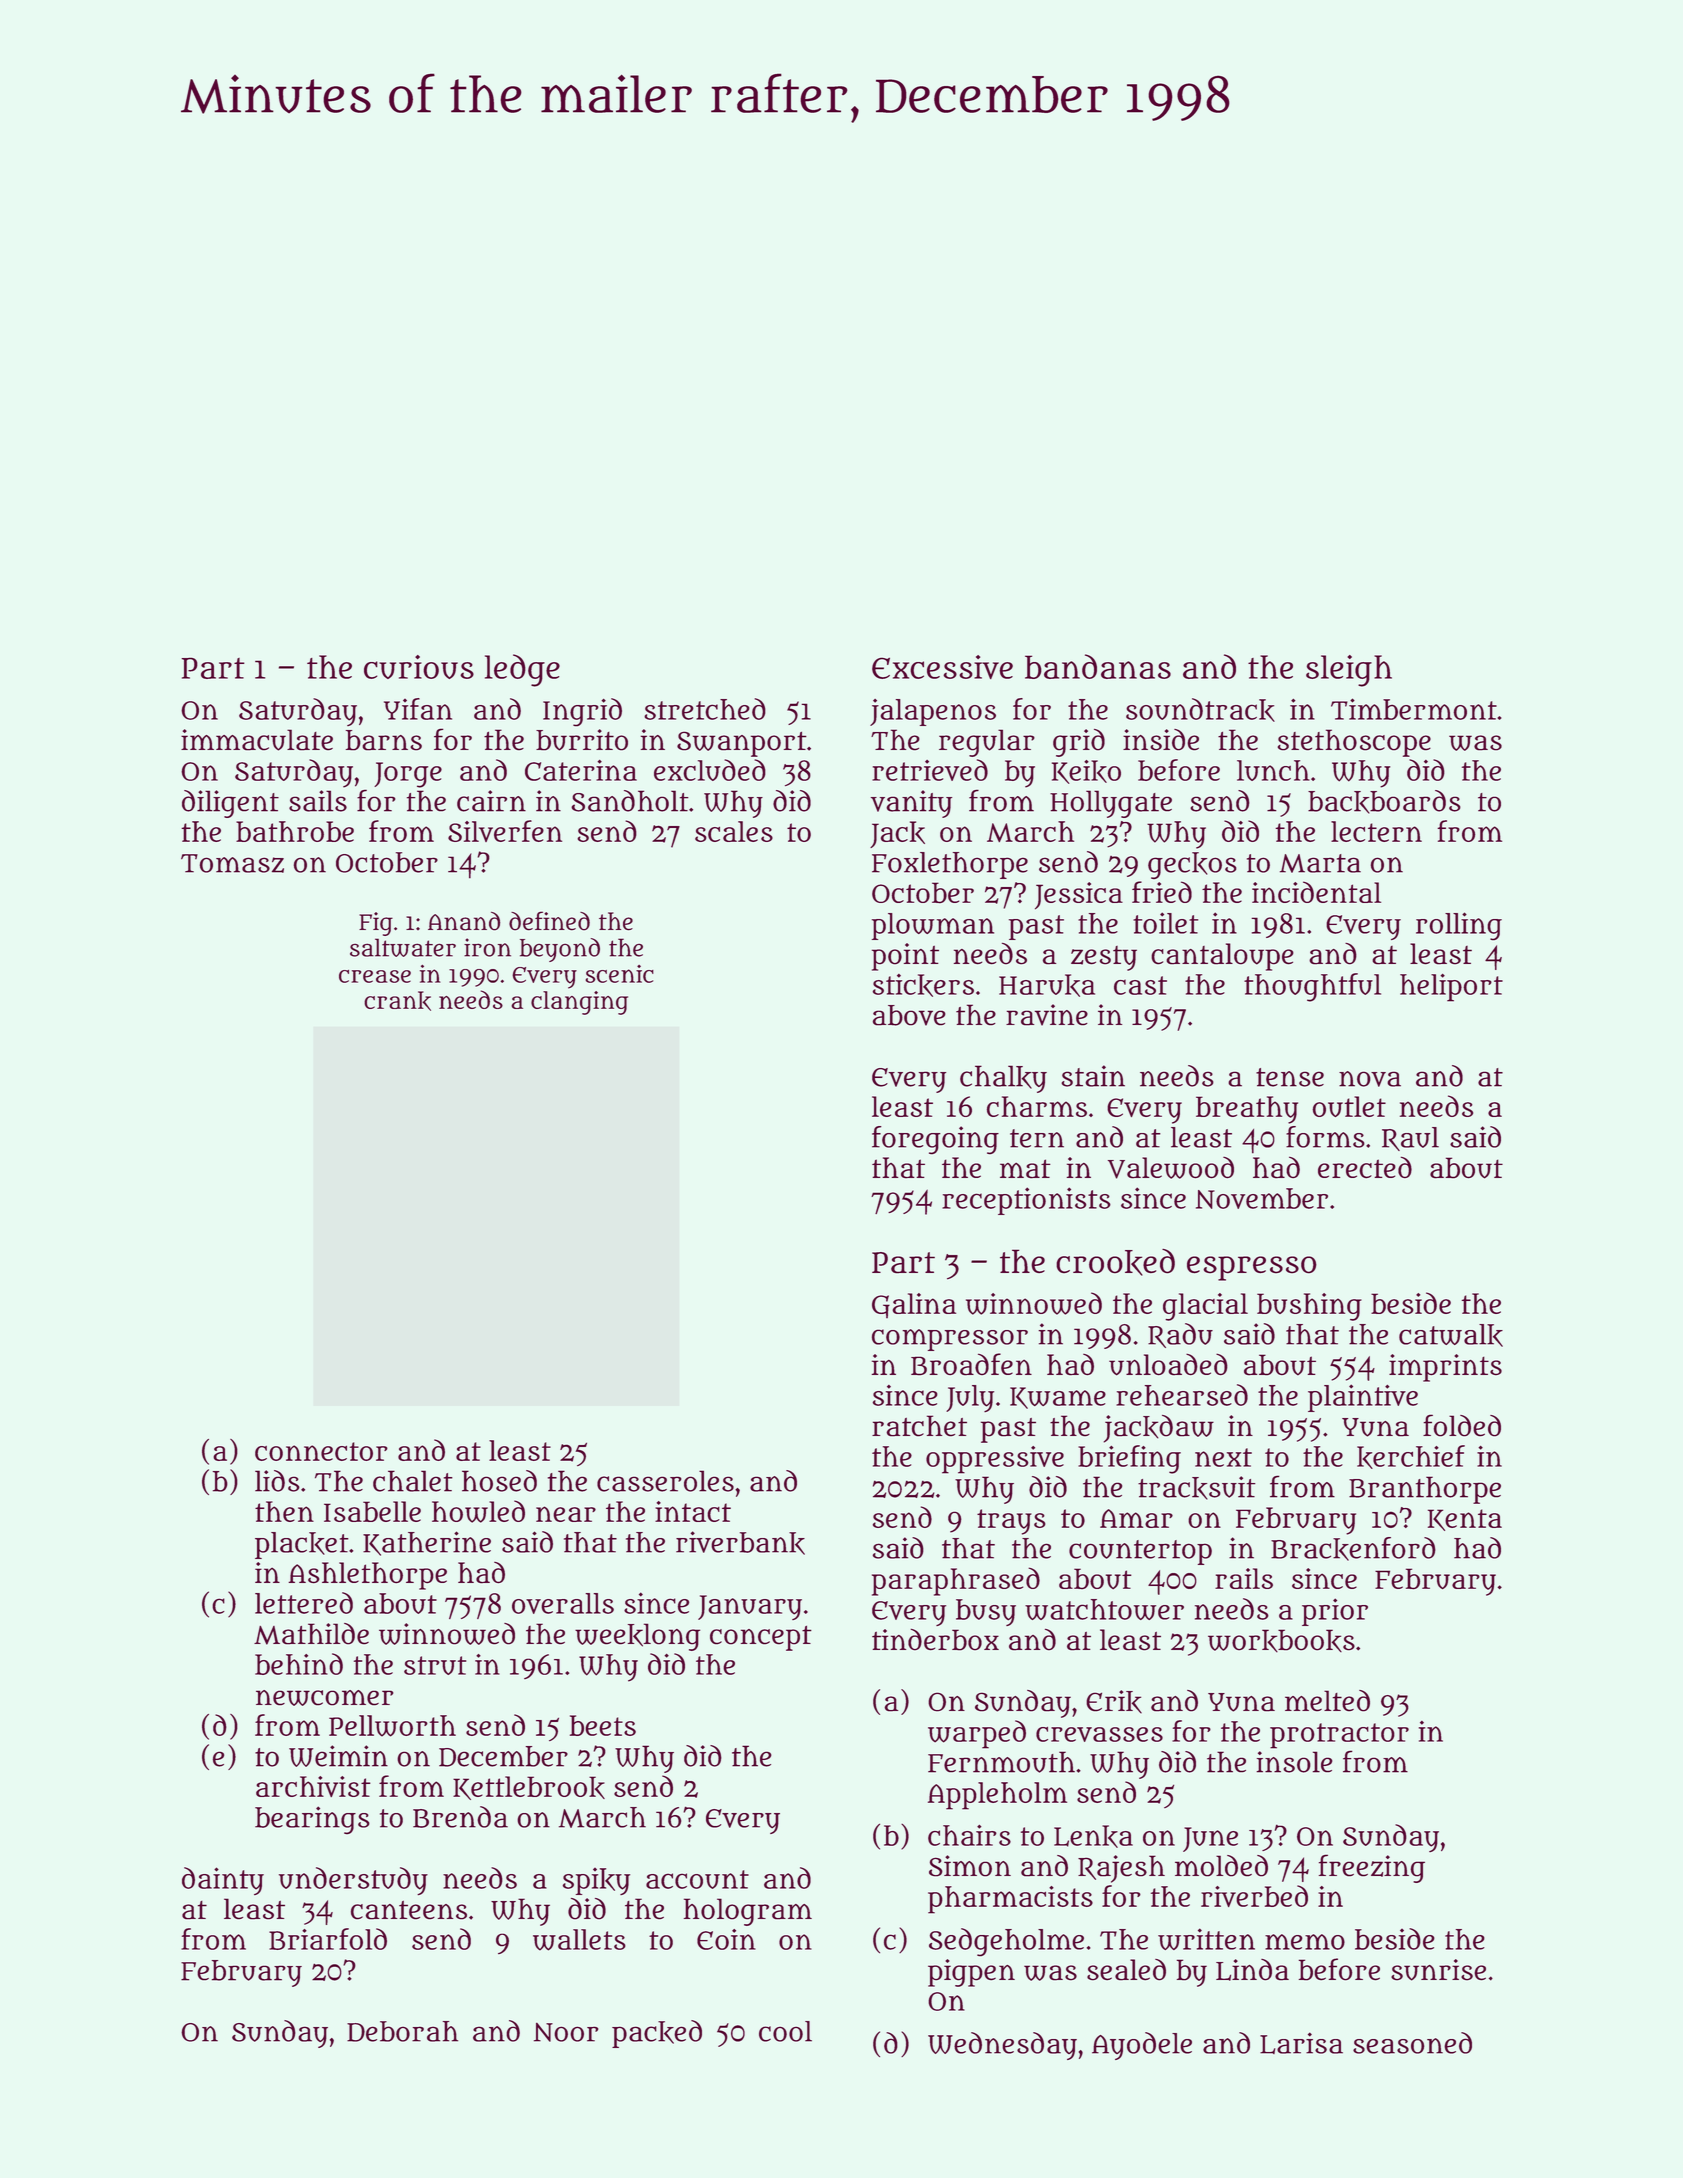 Image resolution: width=1683 pixels, height=2178 pixels. I want to click on concept, so click(761, 1638).
